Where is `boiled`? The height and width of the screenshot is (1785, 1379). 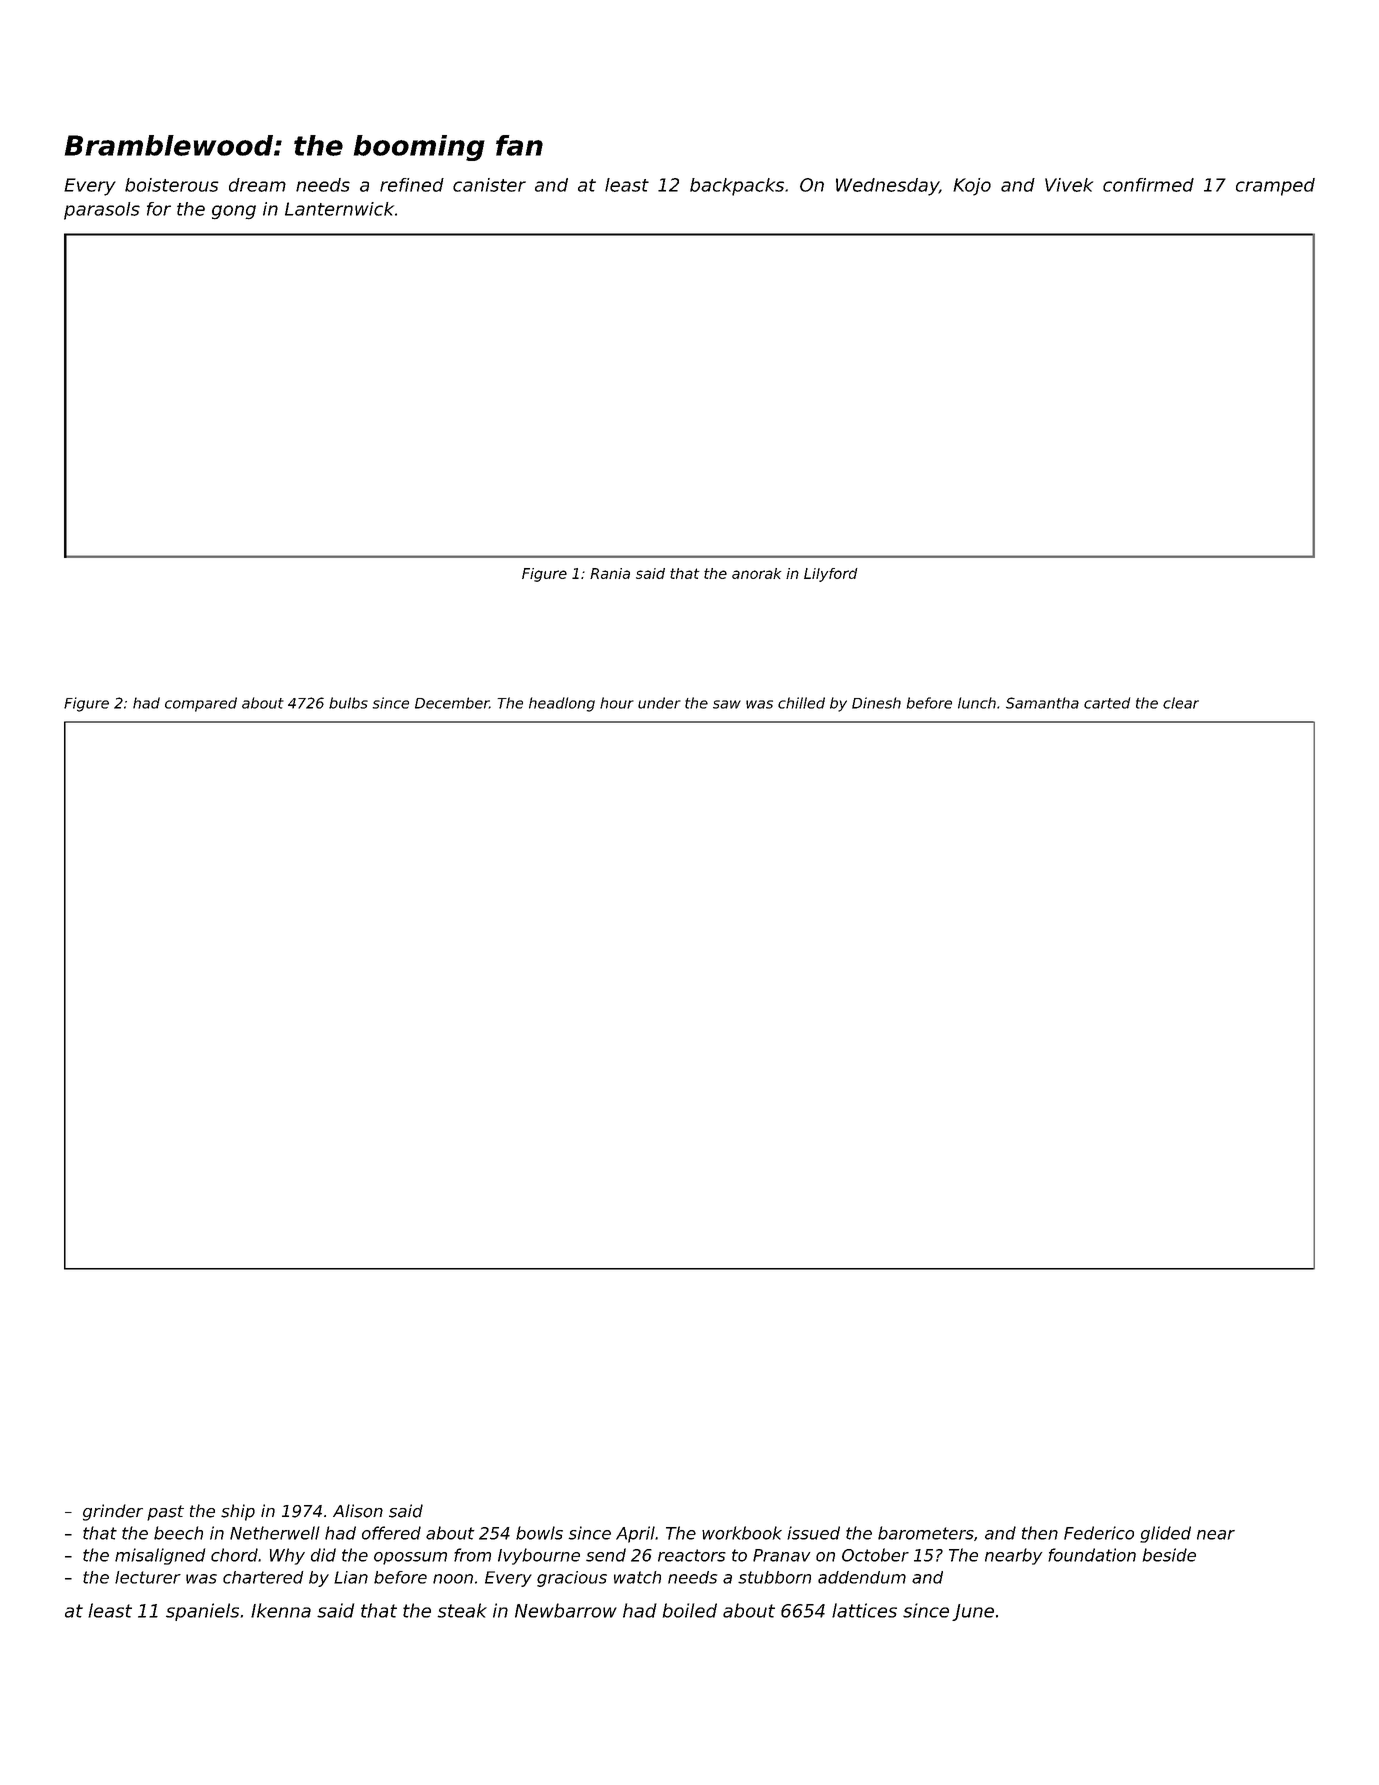
boiled is located at coordinates (690, 1610).
